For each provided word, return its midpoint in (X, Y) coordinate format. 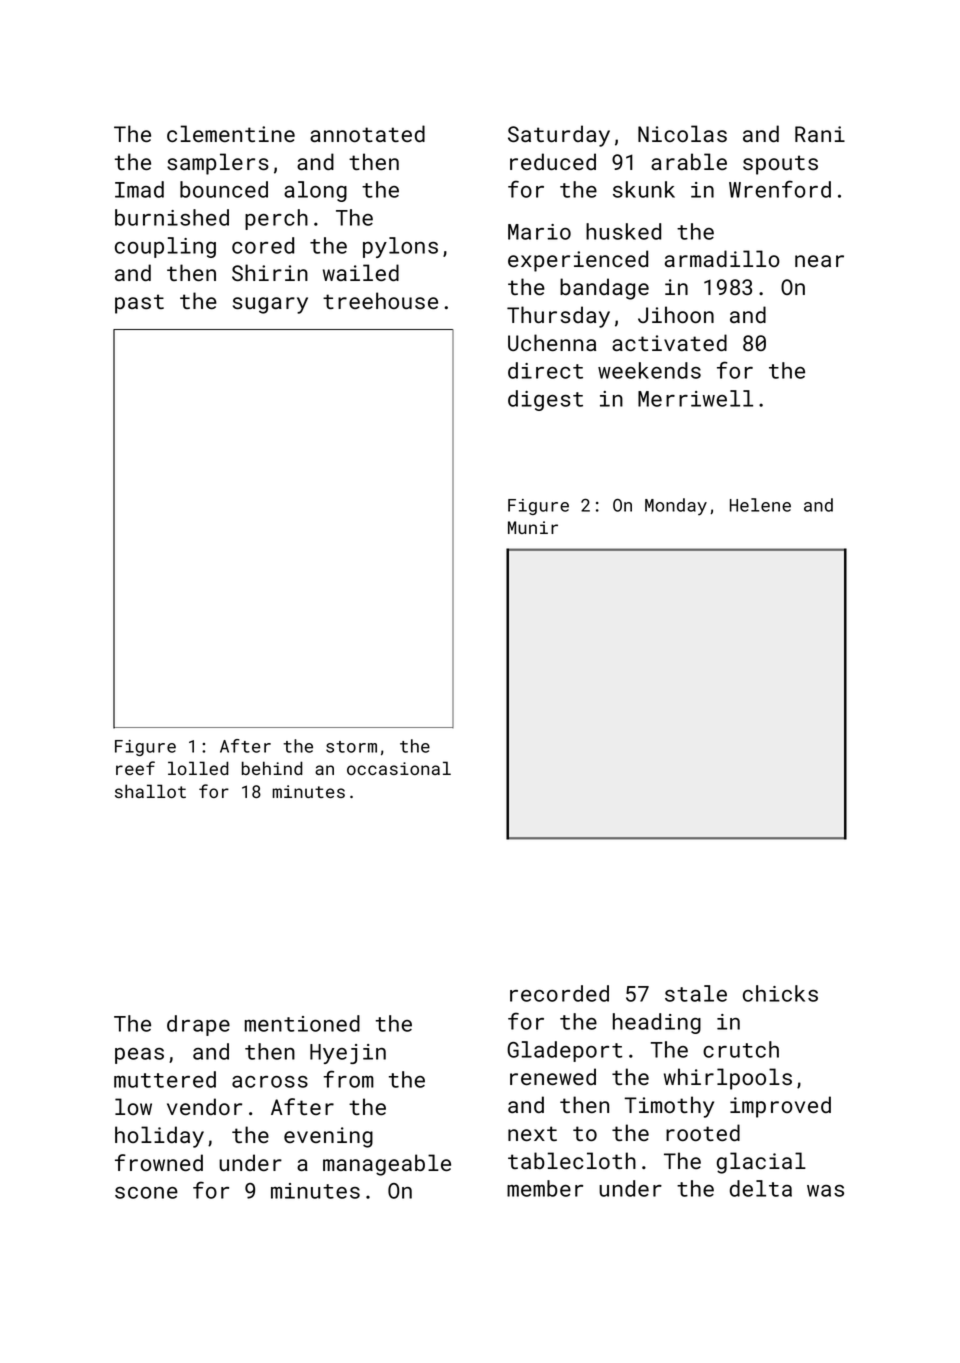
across (270, 1082)
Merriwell (695, 398)
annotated (367, 133)
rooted (703, 1132)
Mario (539, 232)
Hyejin (348, 1054)
